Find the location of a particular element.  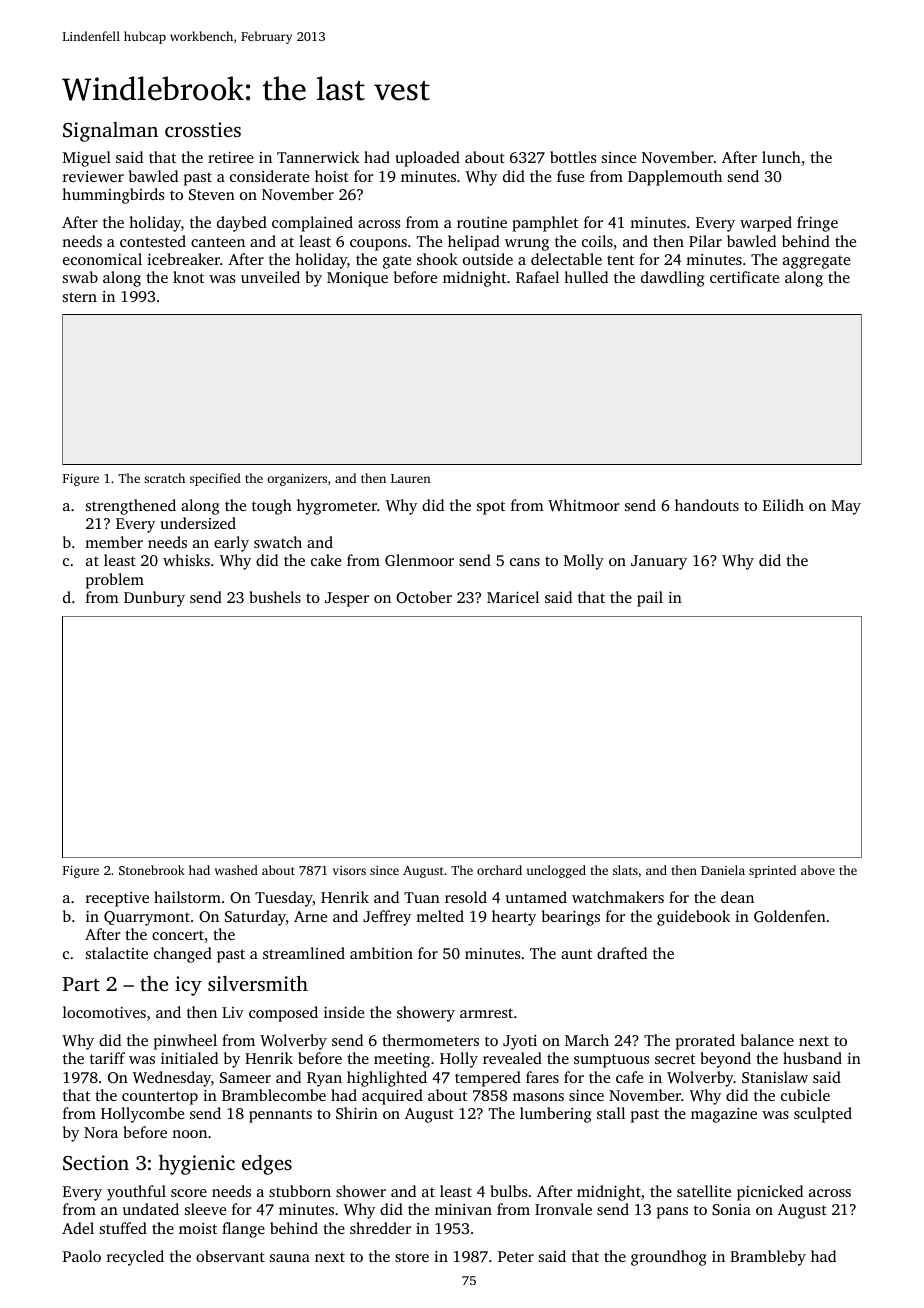

Signalman is located at coordinates (110, 132).
